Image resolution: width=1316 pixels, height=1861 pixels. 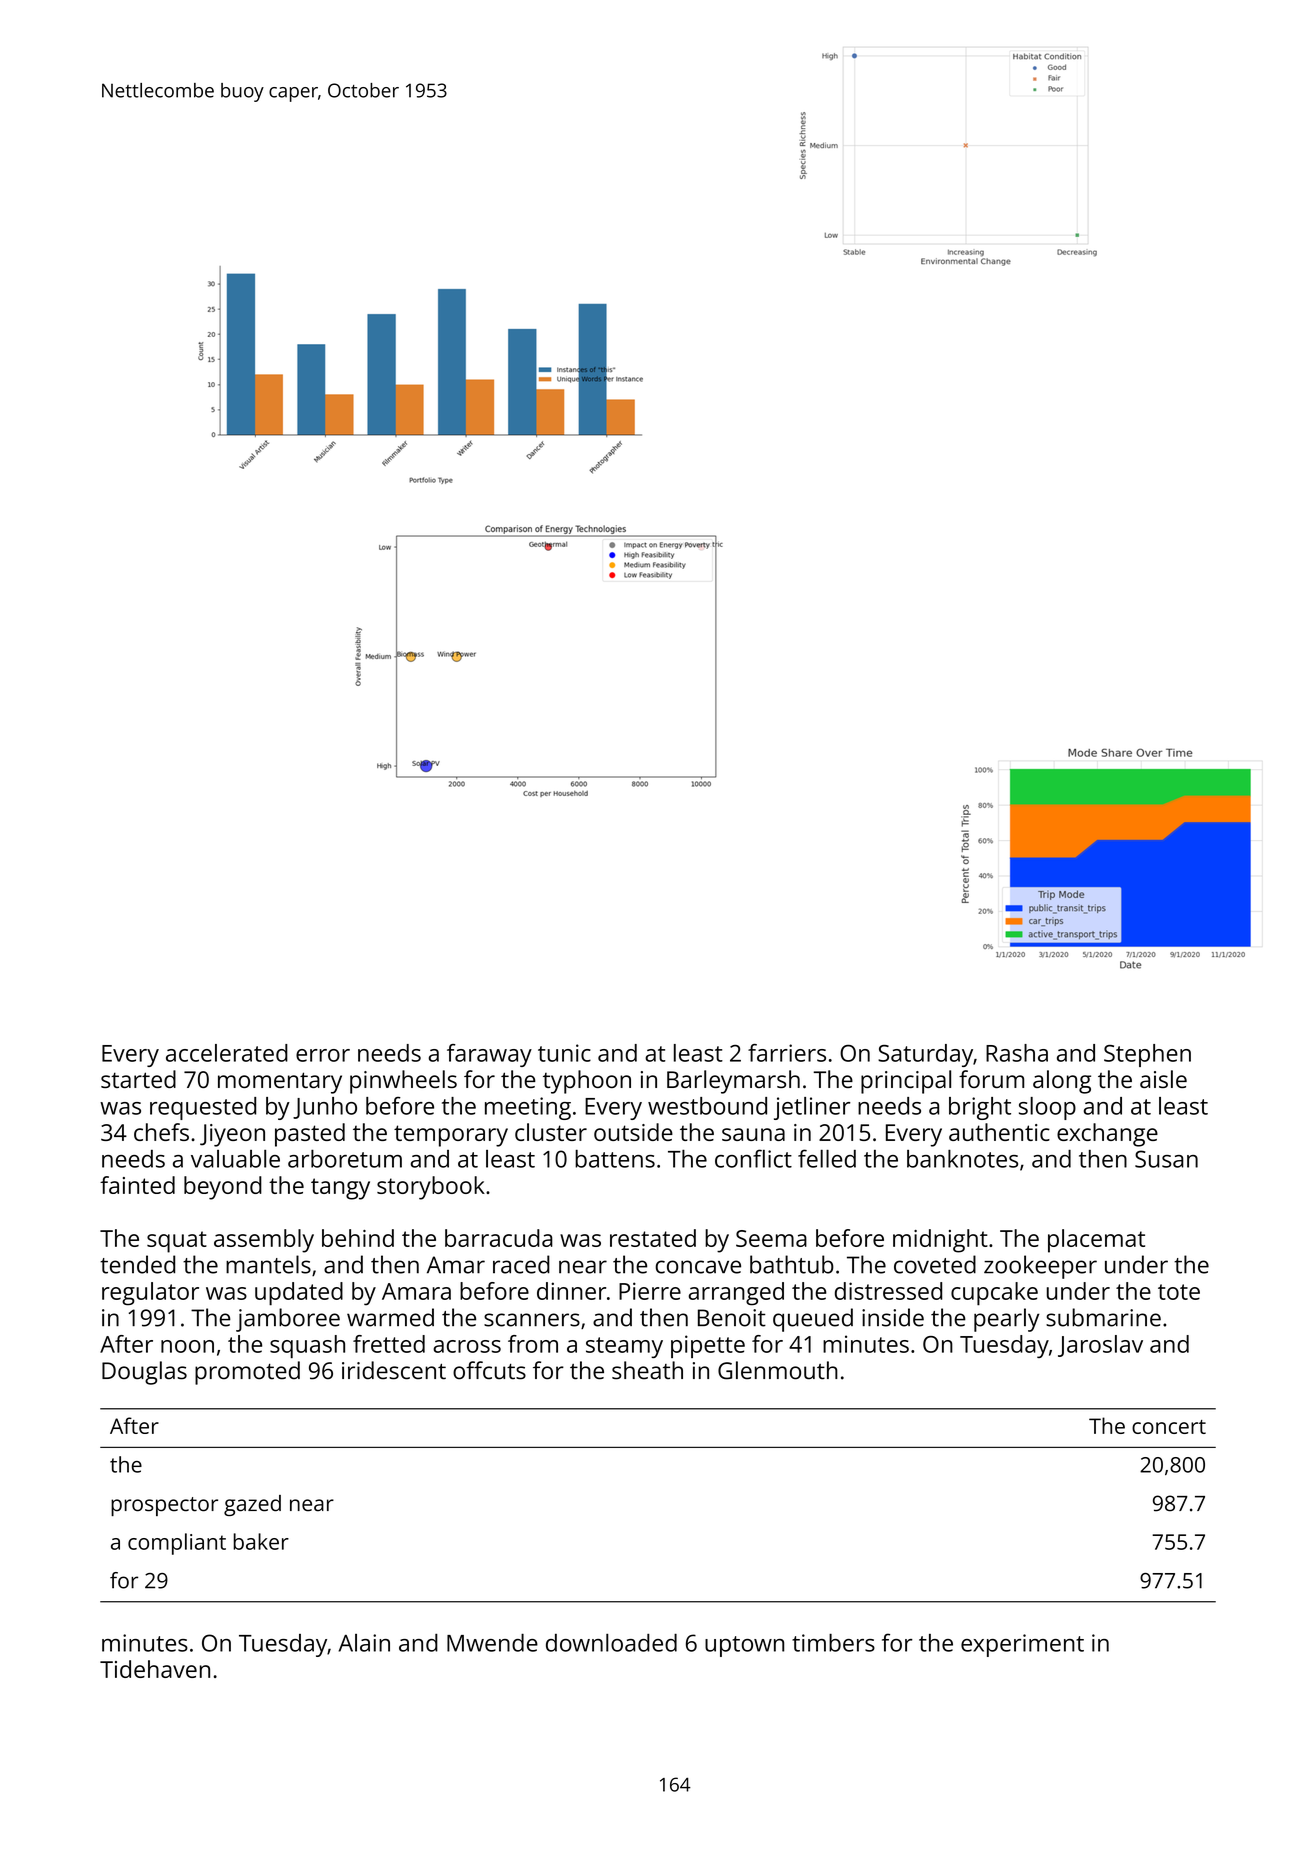 What do you see at coordinates (155, 1669) in the screenshot?
I see `Tidehaven` at bounding box center [155, 1669].
